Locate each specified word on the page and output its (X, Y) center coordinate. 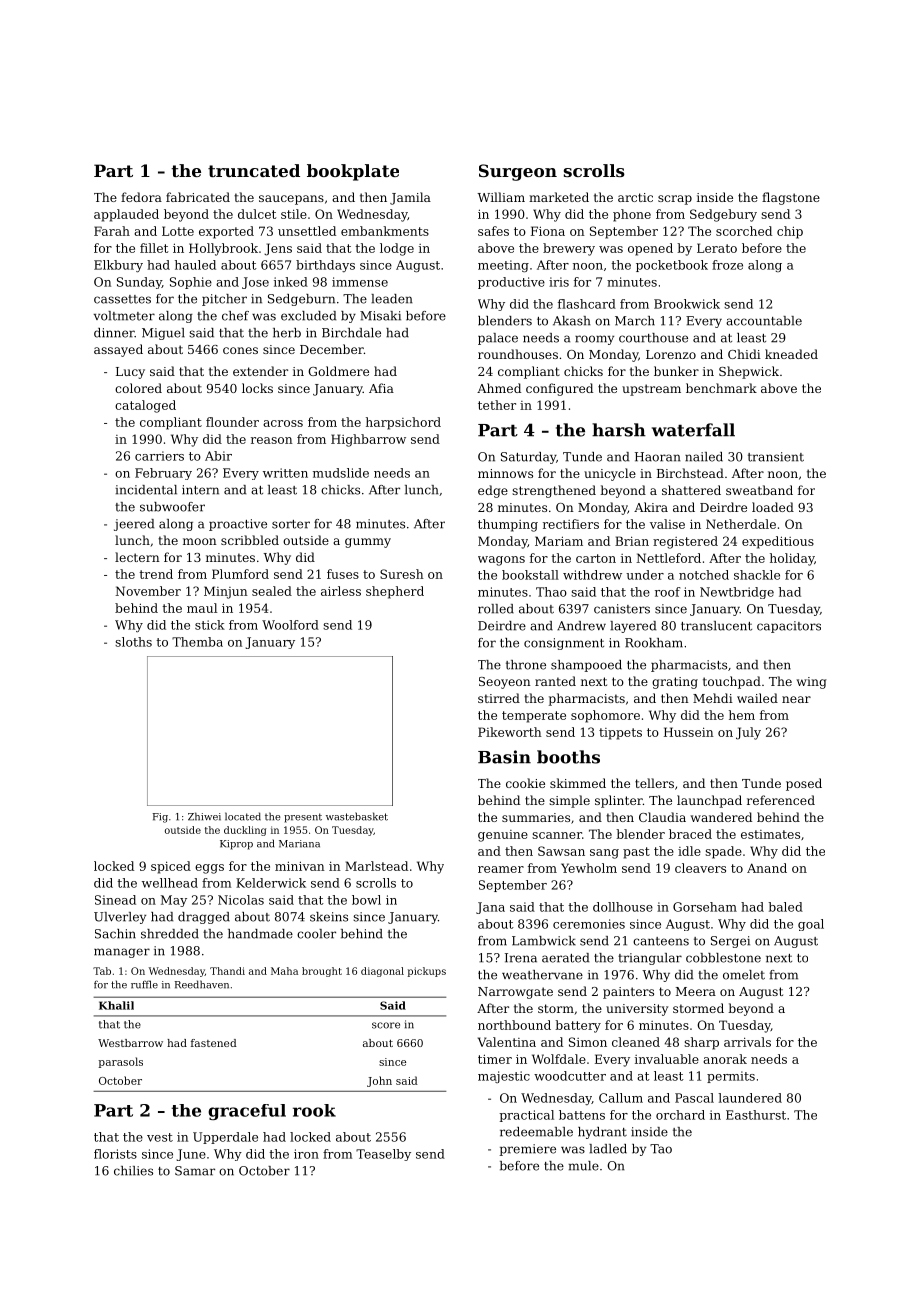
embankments (385, 231)
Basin (504, 757)
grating (675, 683)
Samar (195, 1171)
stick (210, 625)
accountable (764, 321)
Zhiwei (204, 816)
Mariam (559, 541)
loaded (773, 507)
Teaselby (383, 1155)
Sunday (139, 283)
